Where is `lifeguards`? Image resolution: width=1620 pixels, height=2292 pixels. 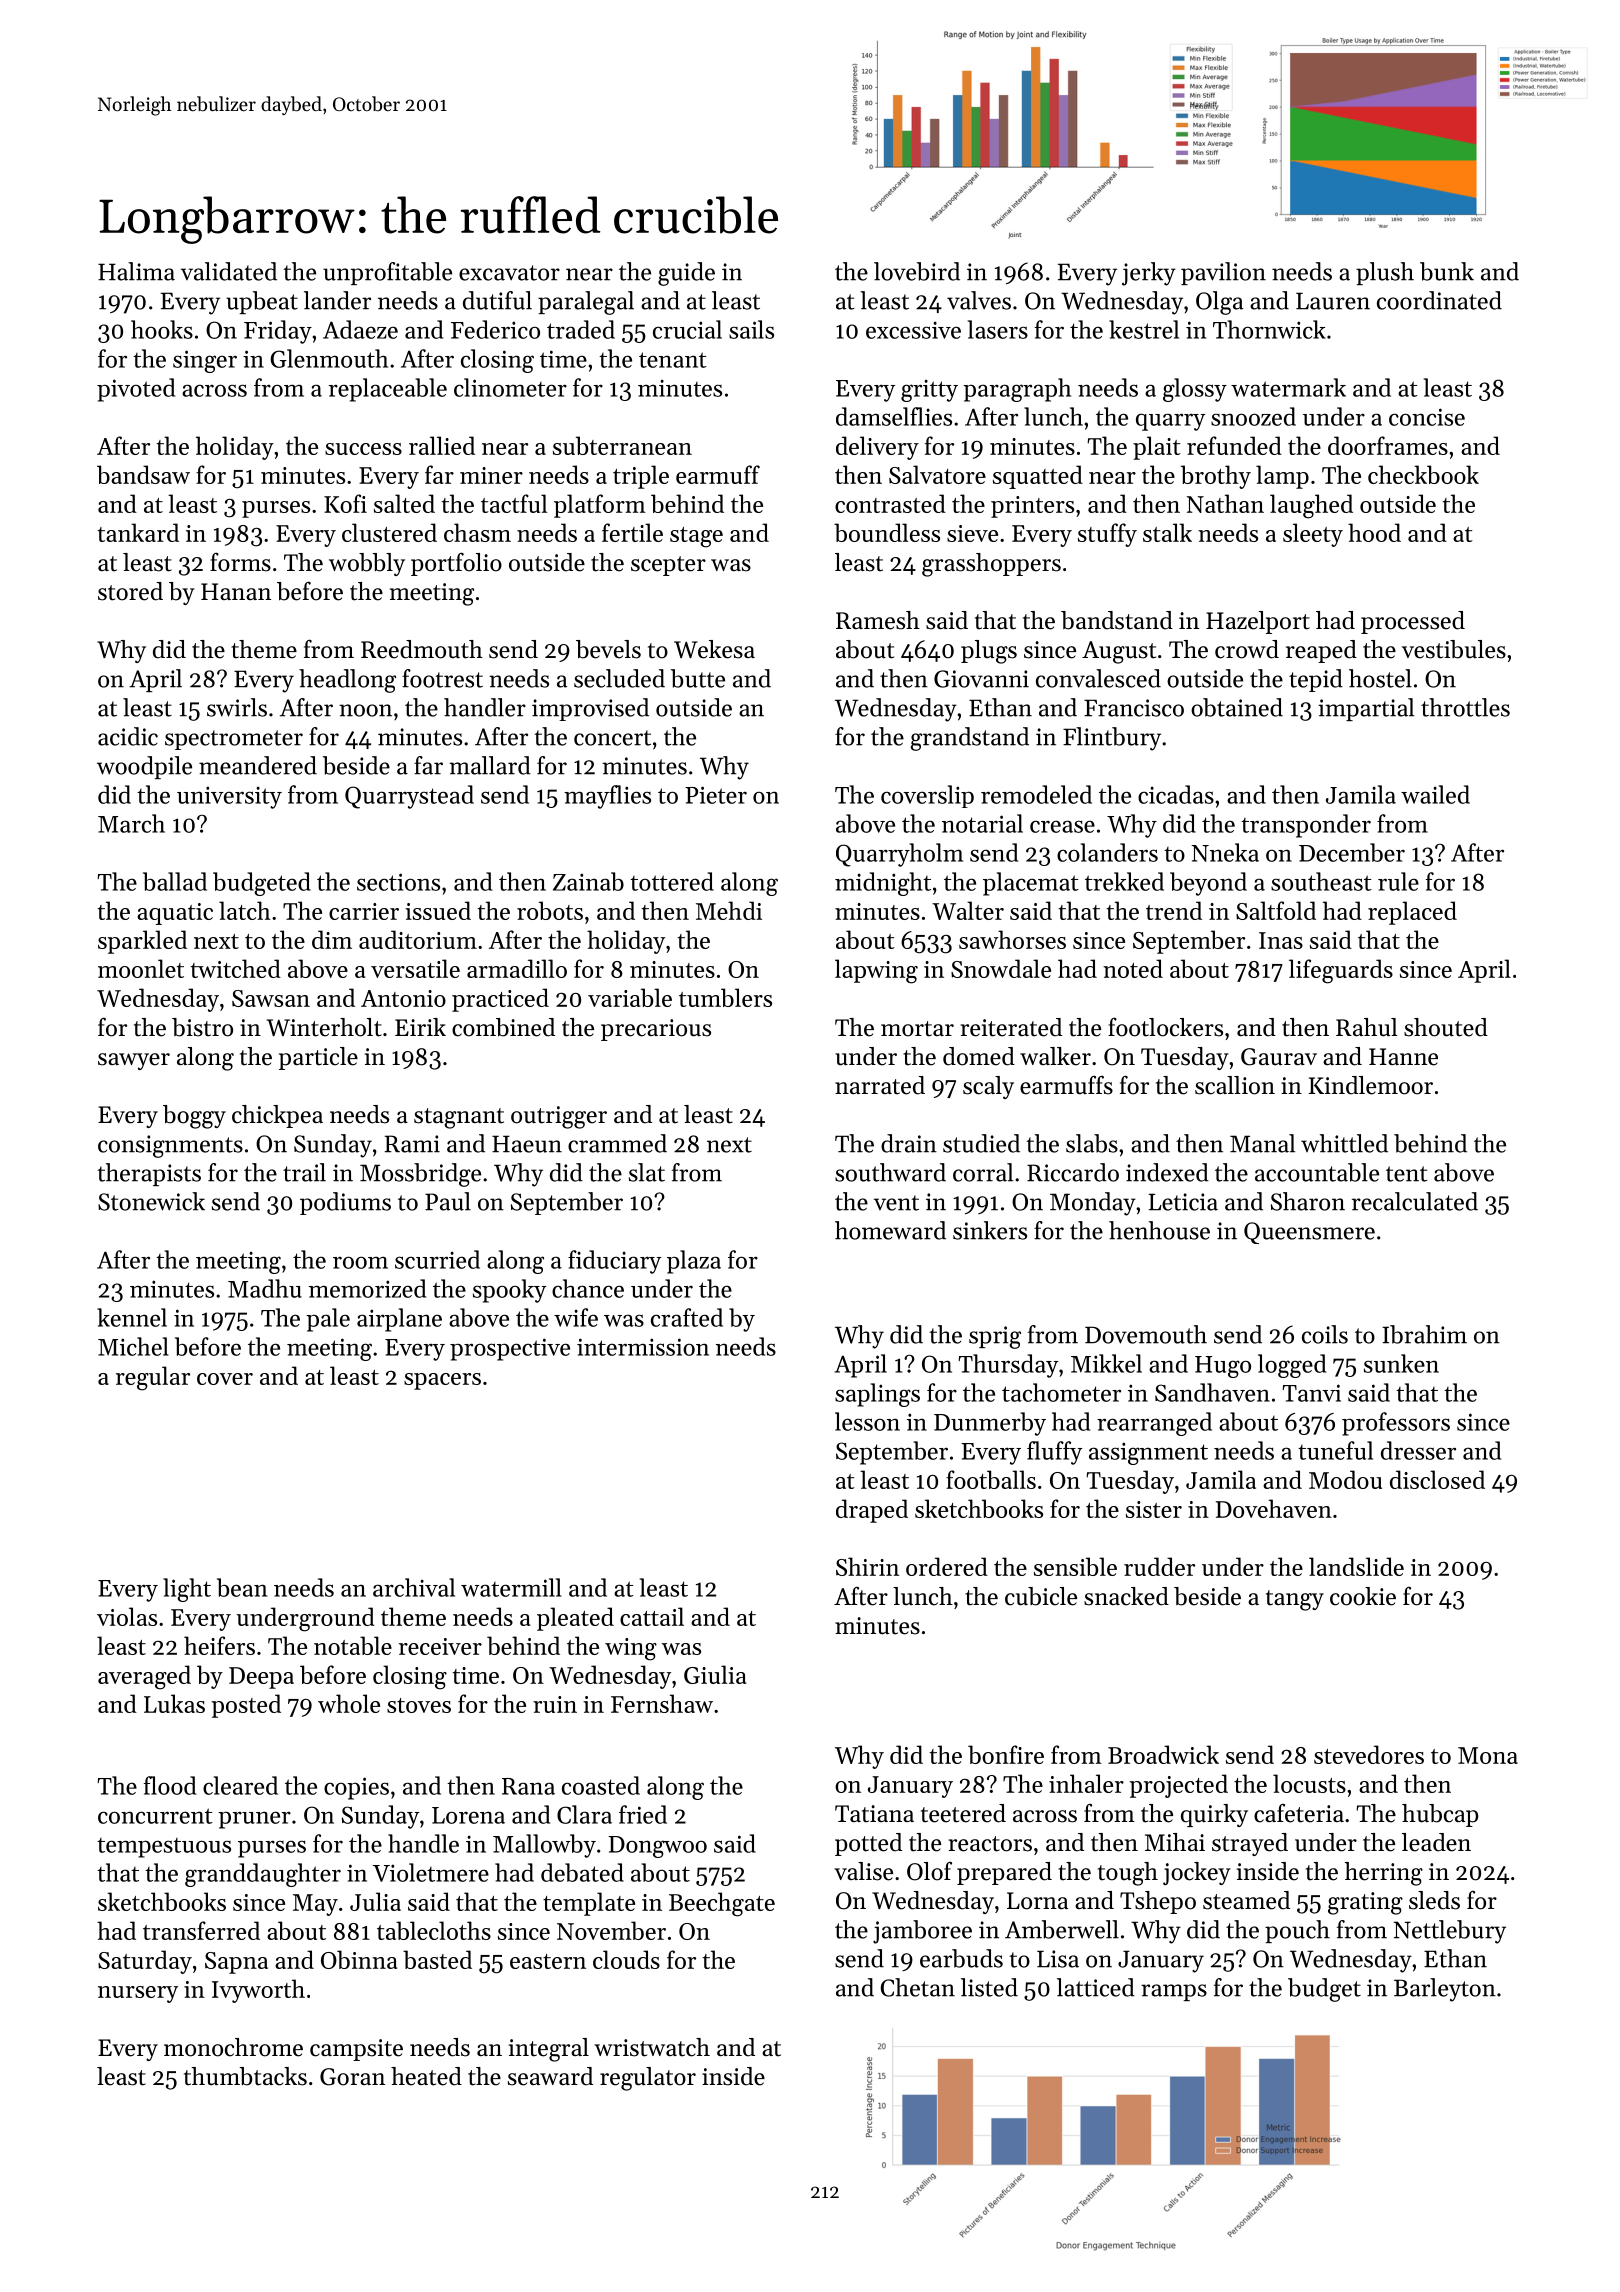 lifeguards is located at coordinates (1341, 971).
